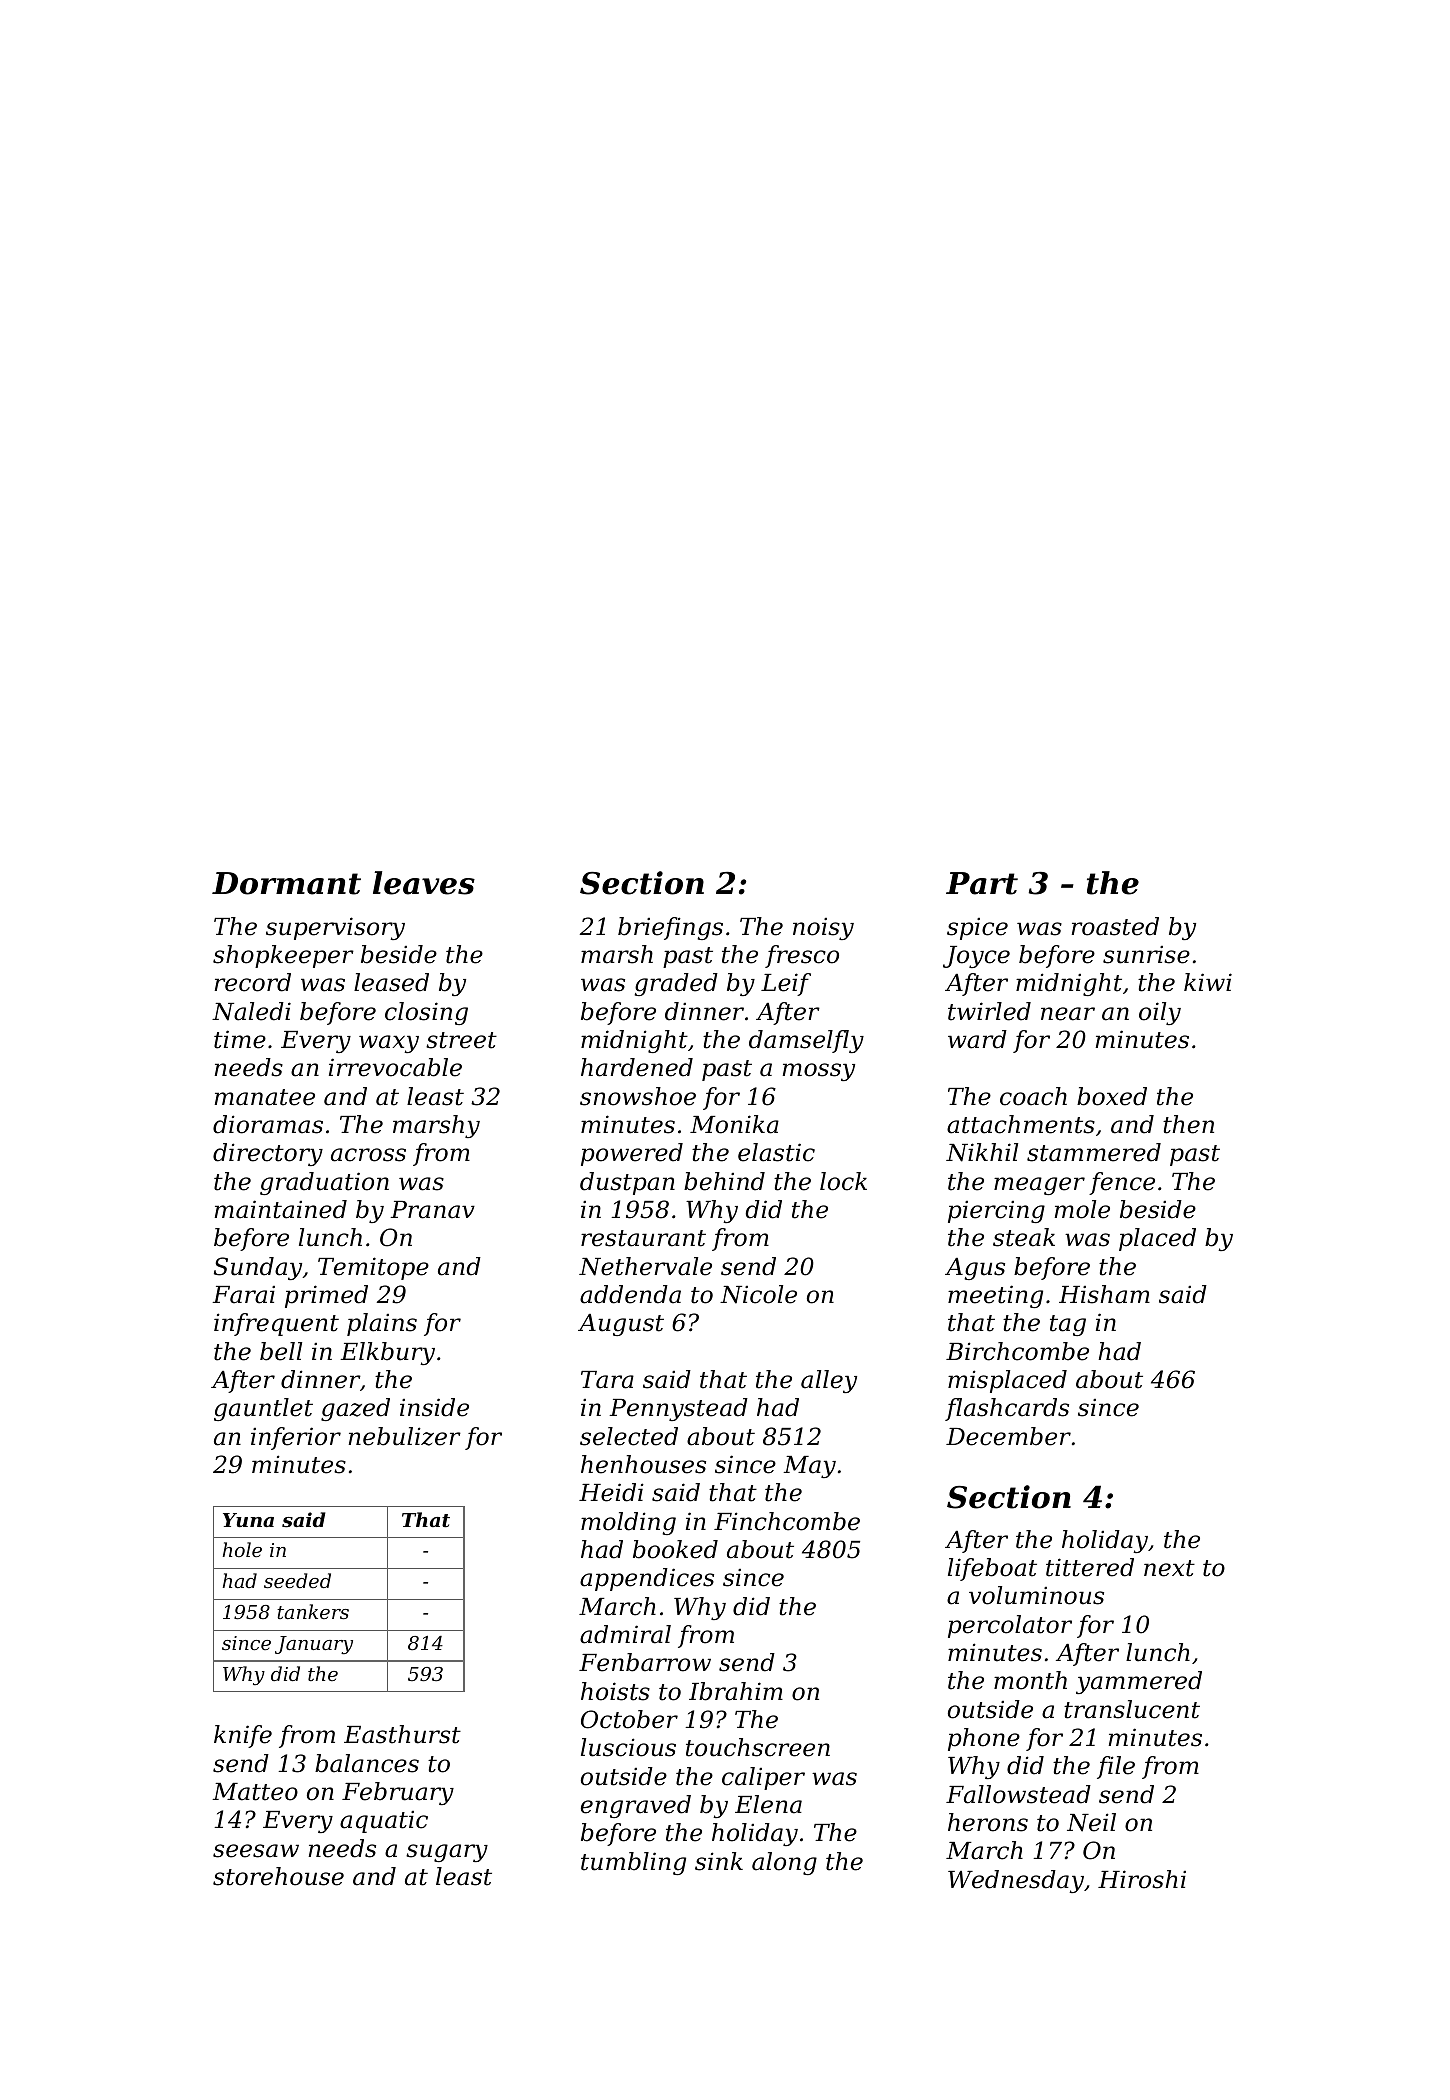  Describe the element at coordinates (977, 1039) in the screenshot. I see `ward` at that location.
